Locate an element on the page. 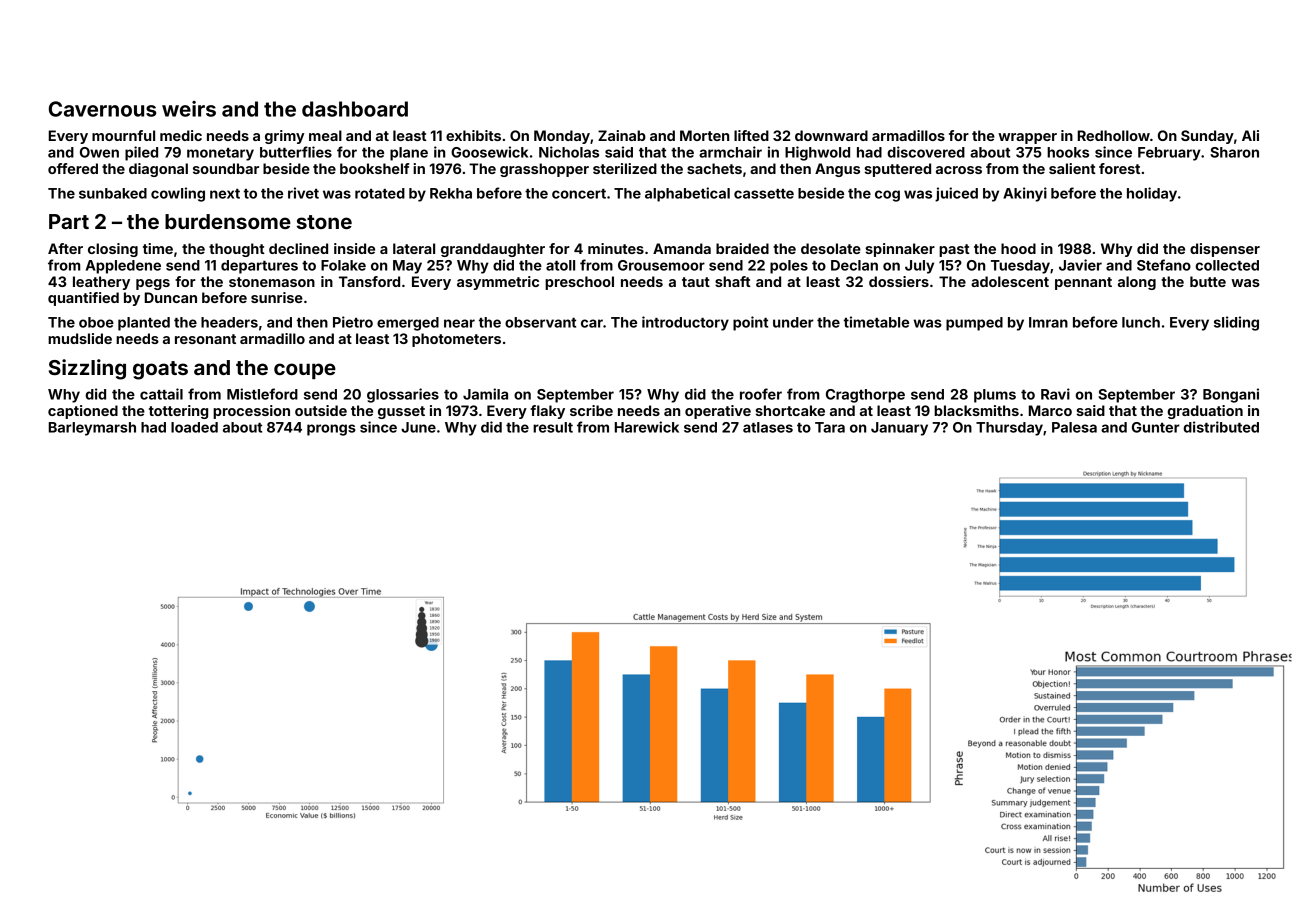 This page has width=1308, height=924. weirs is located at coordinates (189, 109).
